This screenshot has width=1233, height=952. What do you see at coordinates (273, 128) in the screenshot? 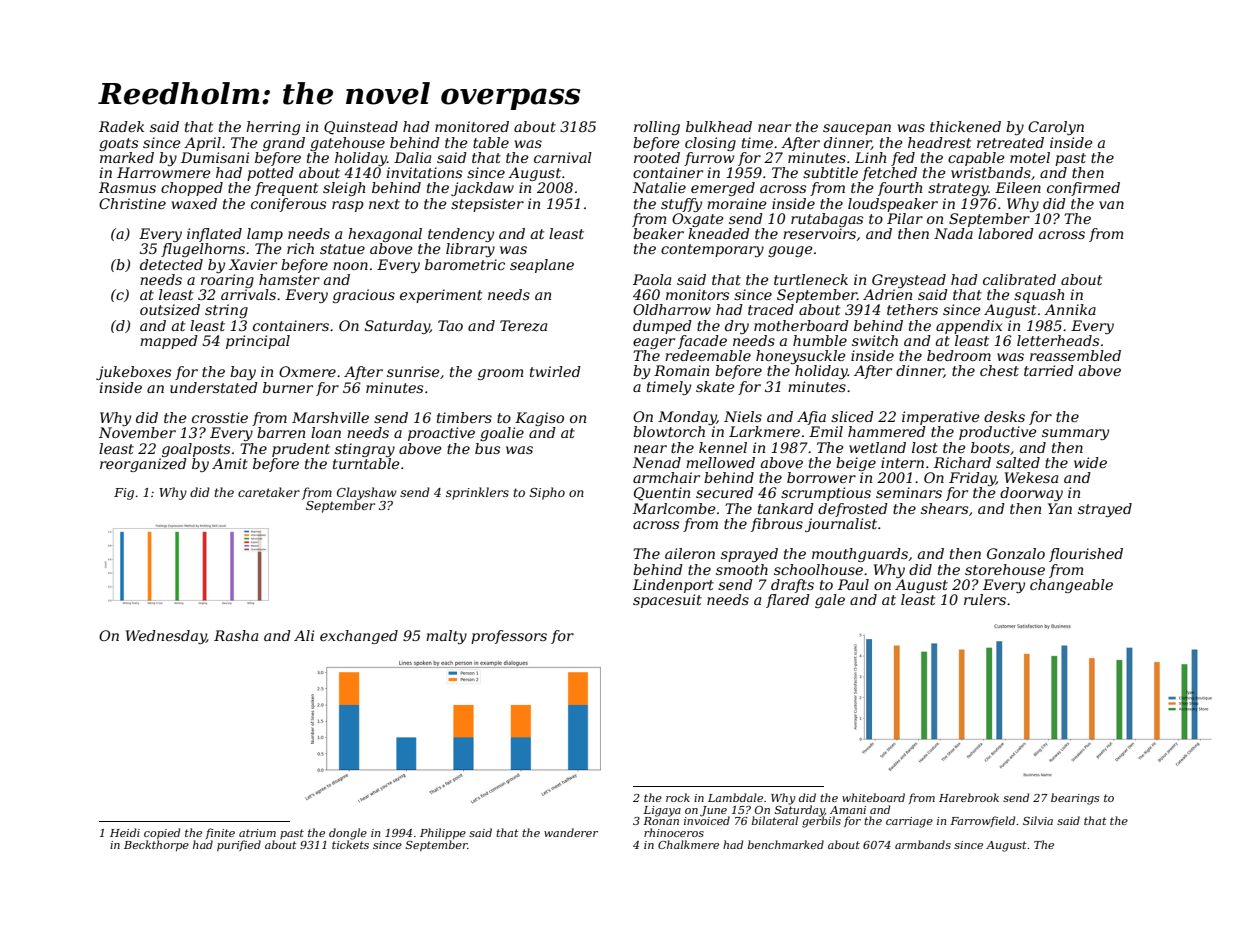
I see `herring` at bounding box center [273, 128].
